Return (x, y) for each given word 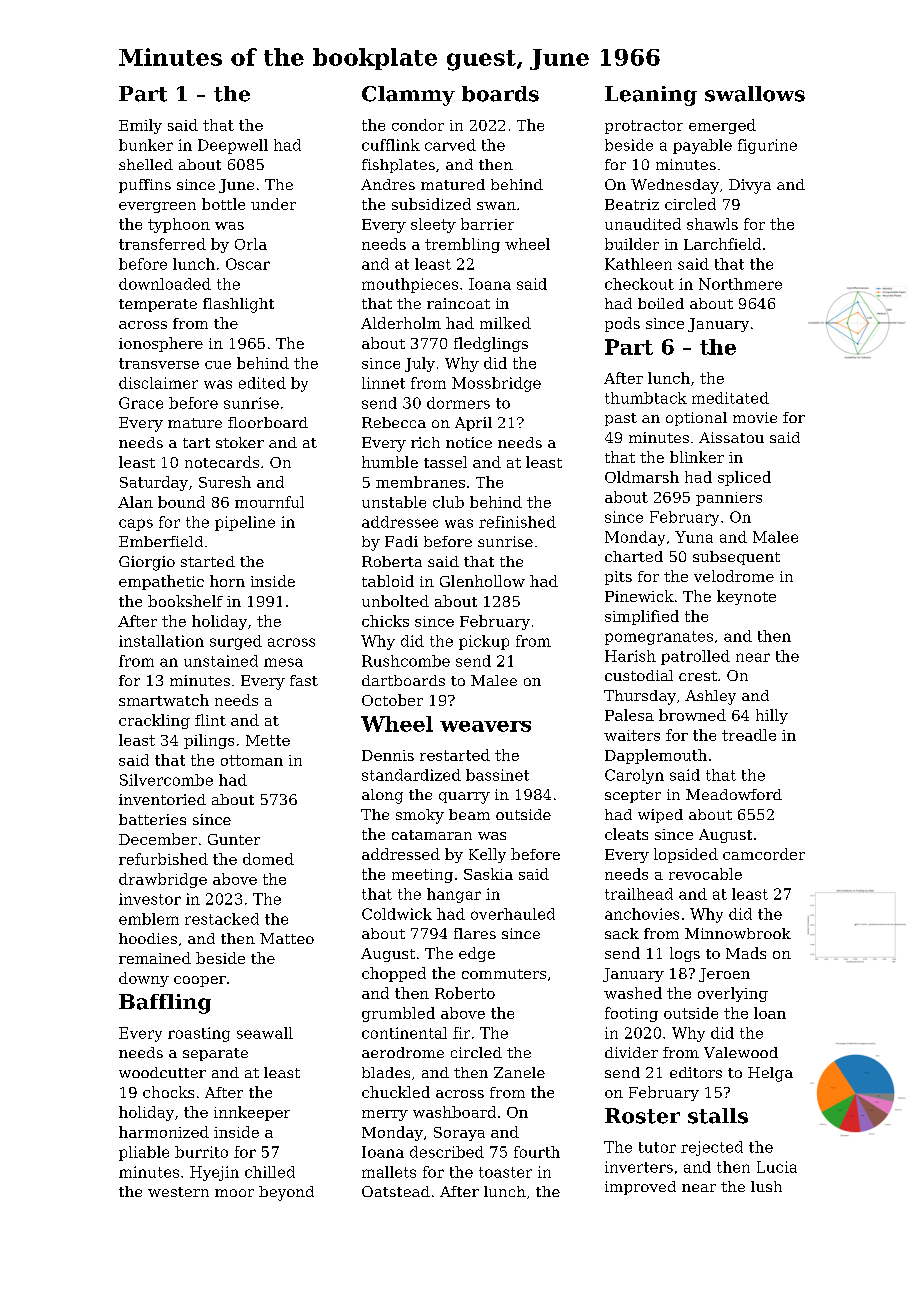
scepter (633, 796)
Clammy (408, 96)
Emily (140, 126)
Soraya (459, 1134)
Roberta (392, 561)
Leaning (651, 96)
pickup (484, 642)
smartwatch (164, 700)
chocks (168, 1092)
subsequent (736, 558)
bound (181, 502)
